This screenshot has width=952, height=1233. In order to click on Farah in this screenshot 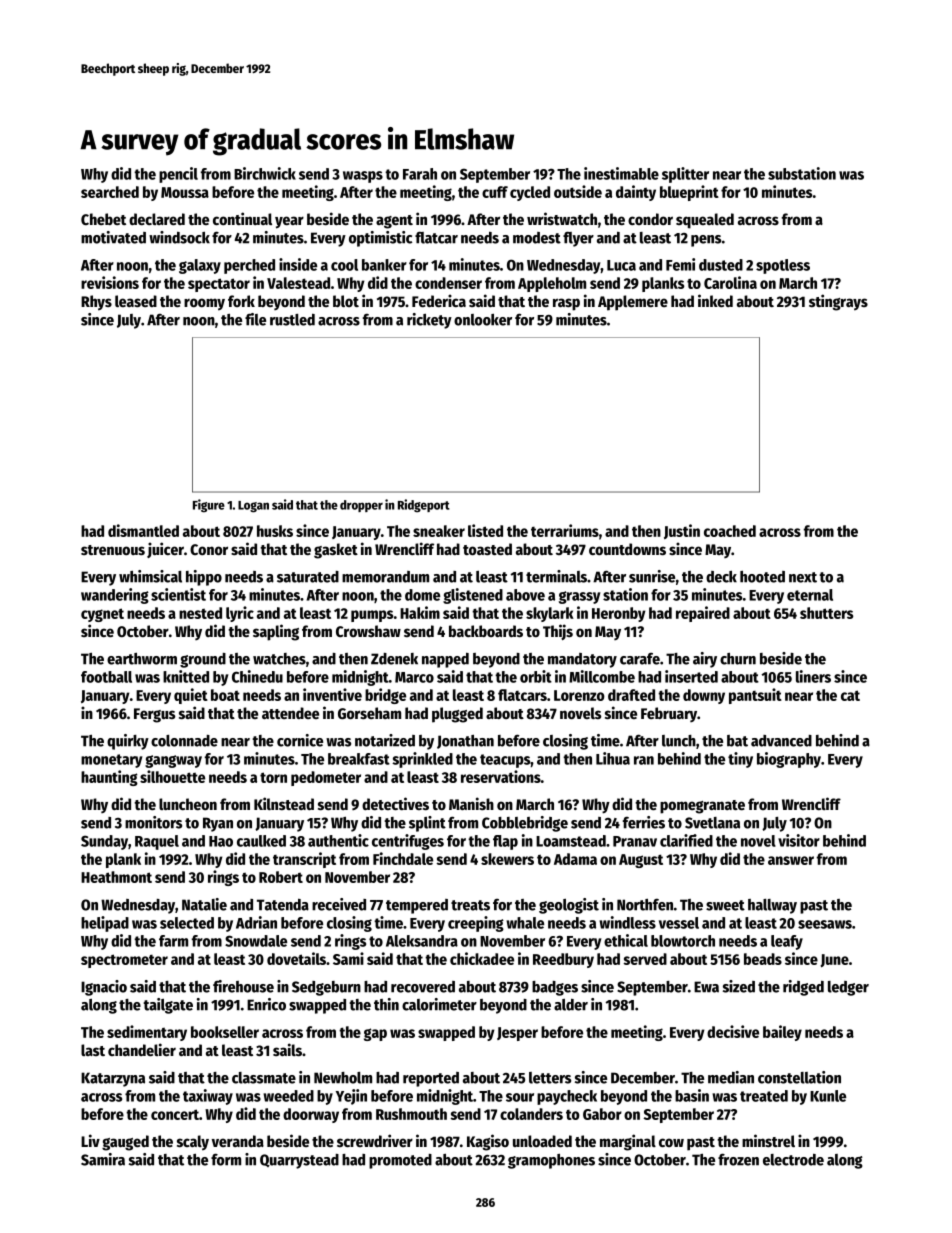, I will do `click(420, 174)`.
